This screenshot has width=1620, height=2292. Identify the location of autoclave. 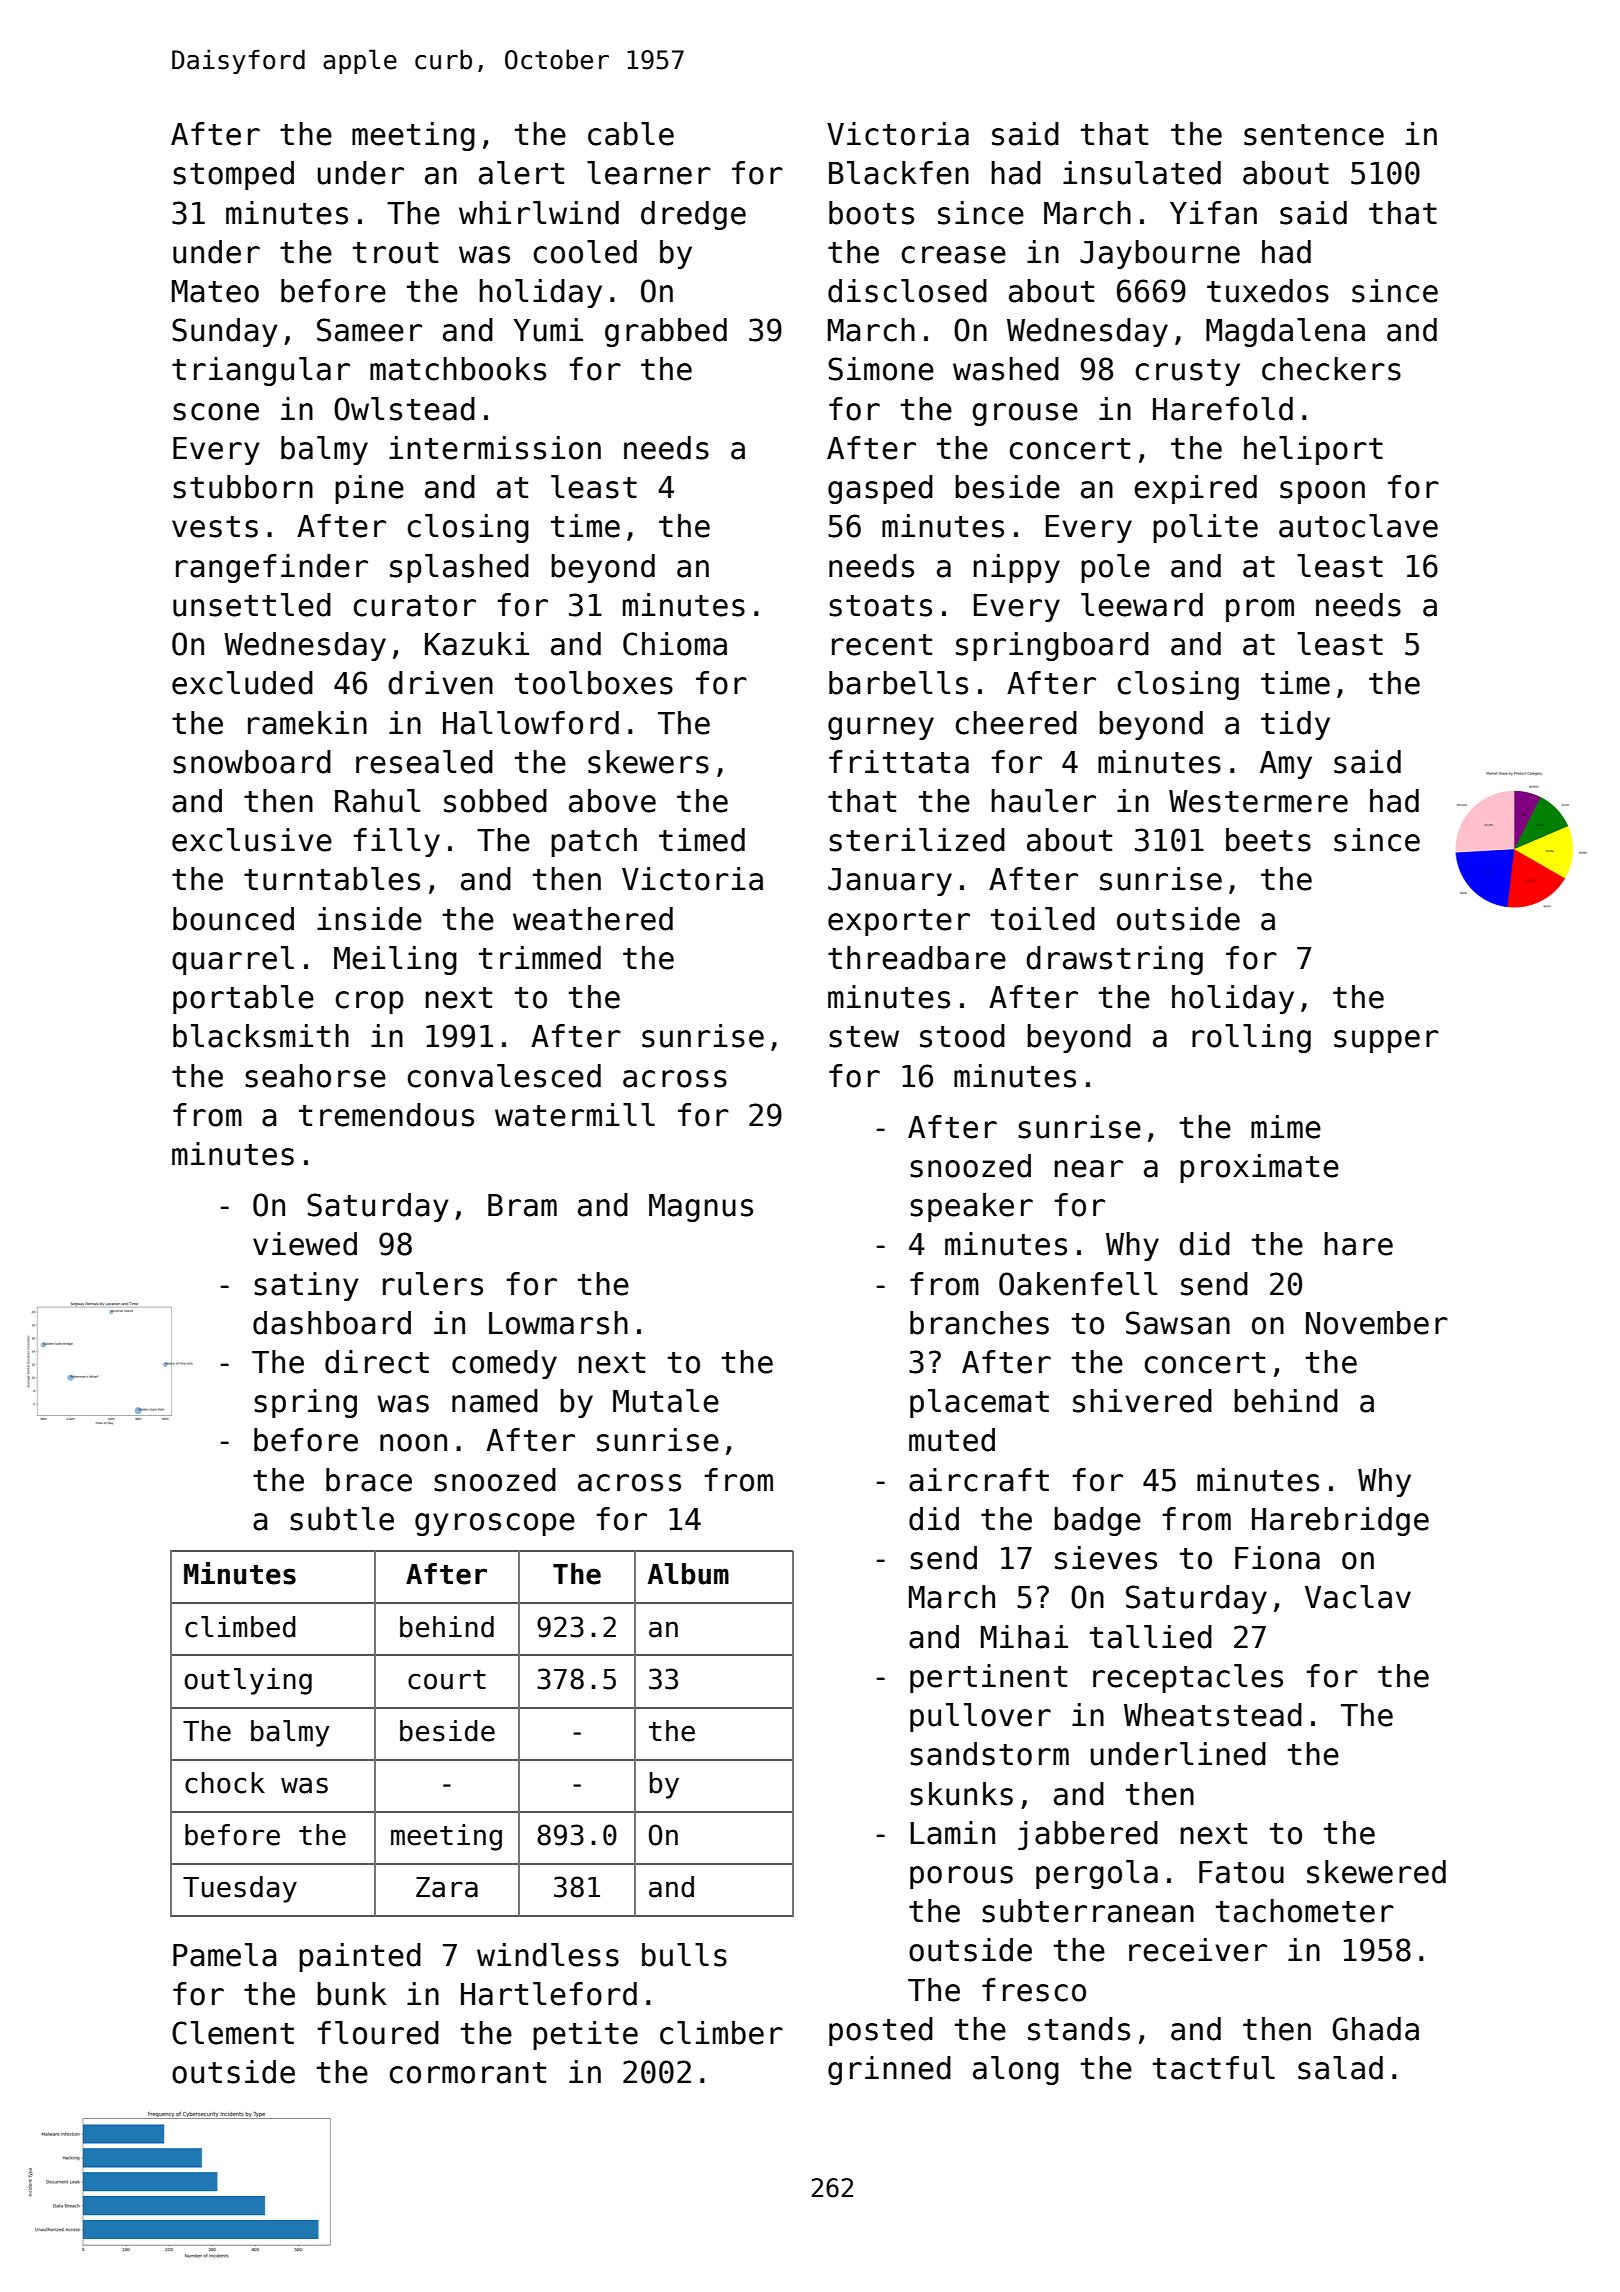
(1358, 526).
